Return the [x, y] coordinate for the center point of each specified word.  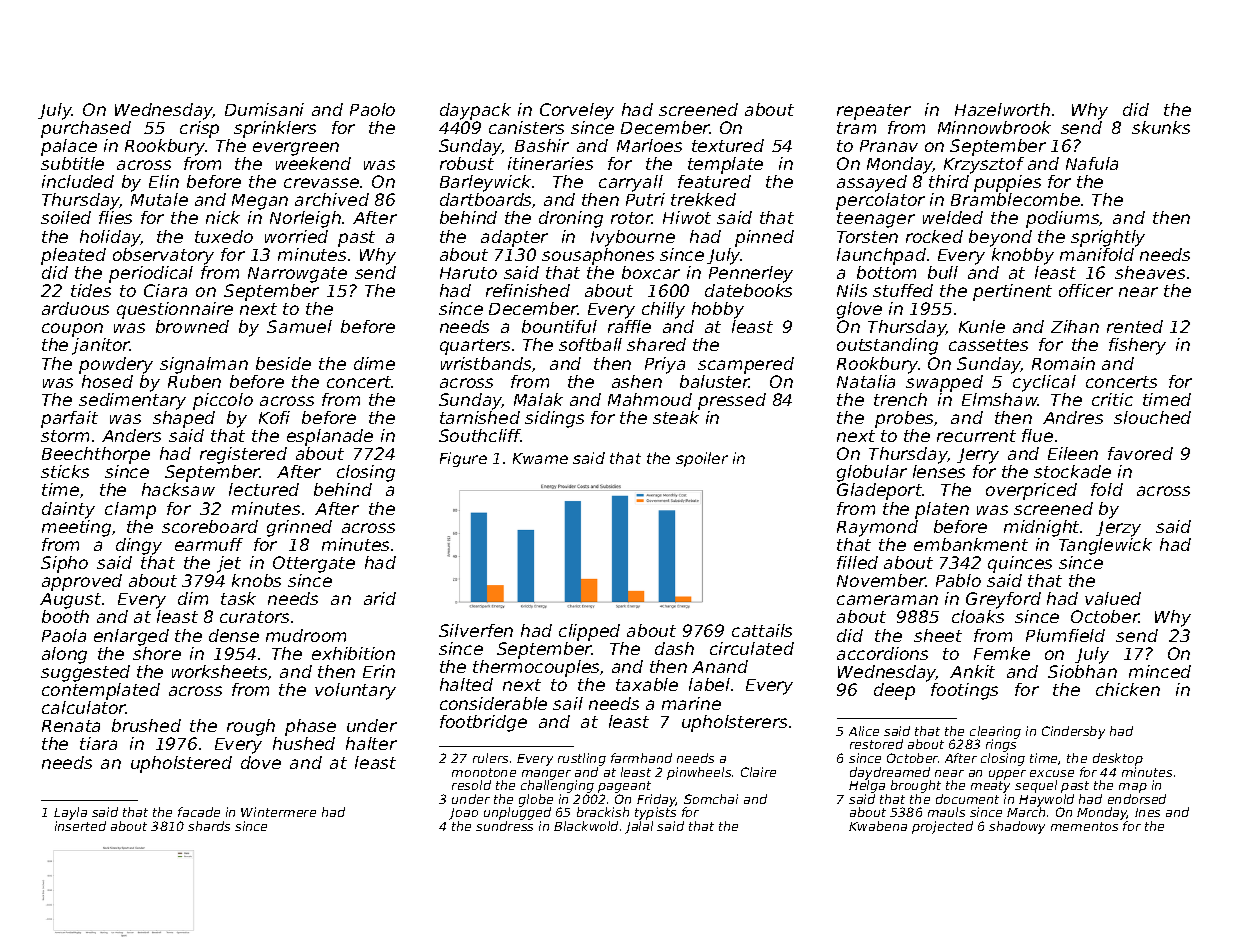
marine [691, 703]
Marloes [649, 145]
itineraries [550, 163]
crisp [199, 129]
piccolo [223, 401]
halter [371, 743]
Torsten [867, 237]
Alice [864, 731]
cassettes [988, 345]
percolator [880, 201]
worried [296, 236]
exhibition [353, 653]
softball [590, 344]
